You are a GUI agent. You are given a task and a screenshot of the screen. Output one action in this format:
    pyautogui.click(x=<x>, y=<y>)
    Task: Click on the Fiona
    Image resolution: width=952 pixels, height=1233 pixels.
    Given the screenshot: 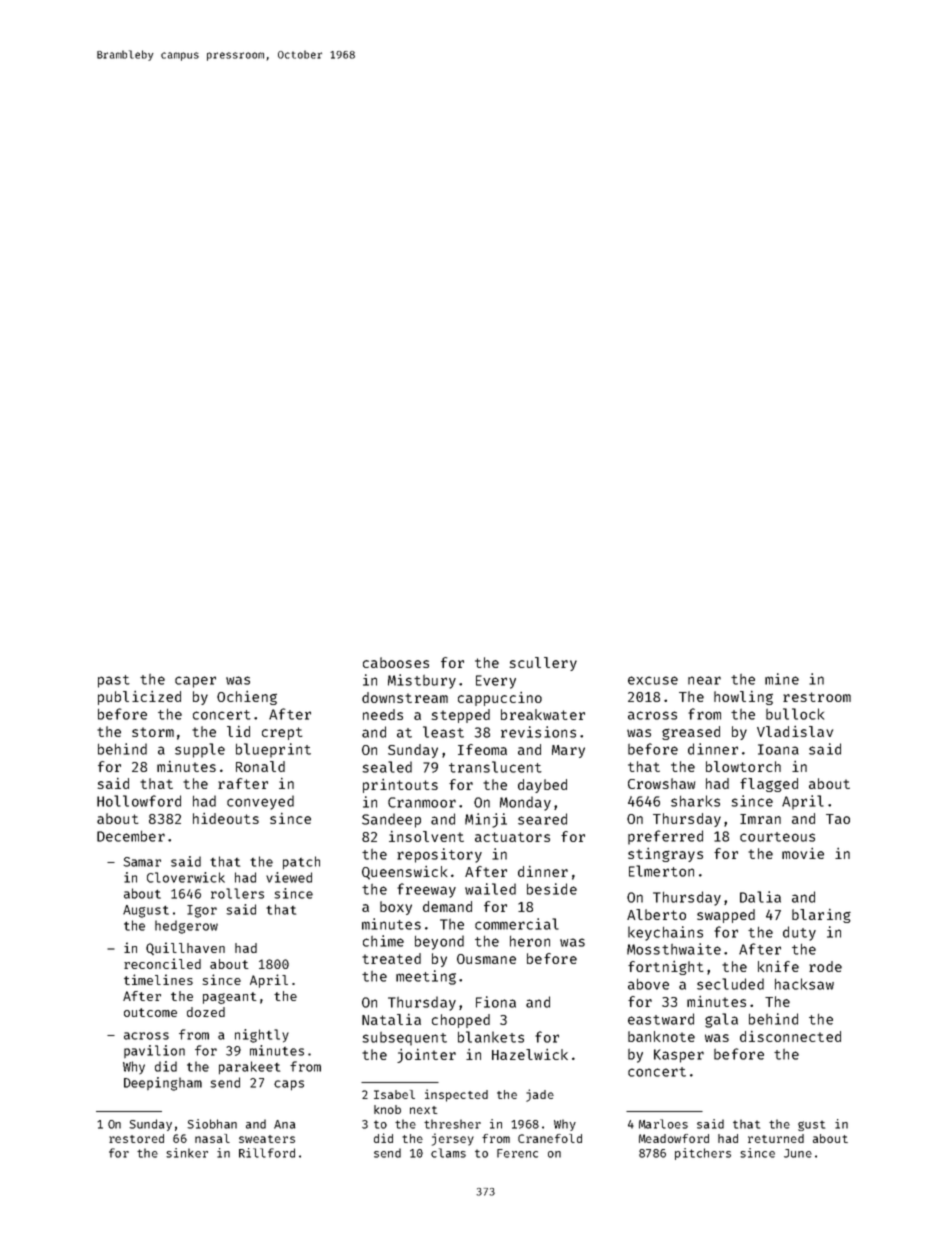 What is the action you would take?
    pyautogui.click(x=496, y=1002)
